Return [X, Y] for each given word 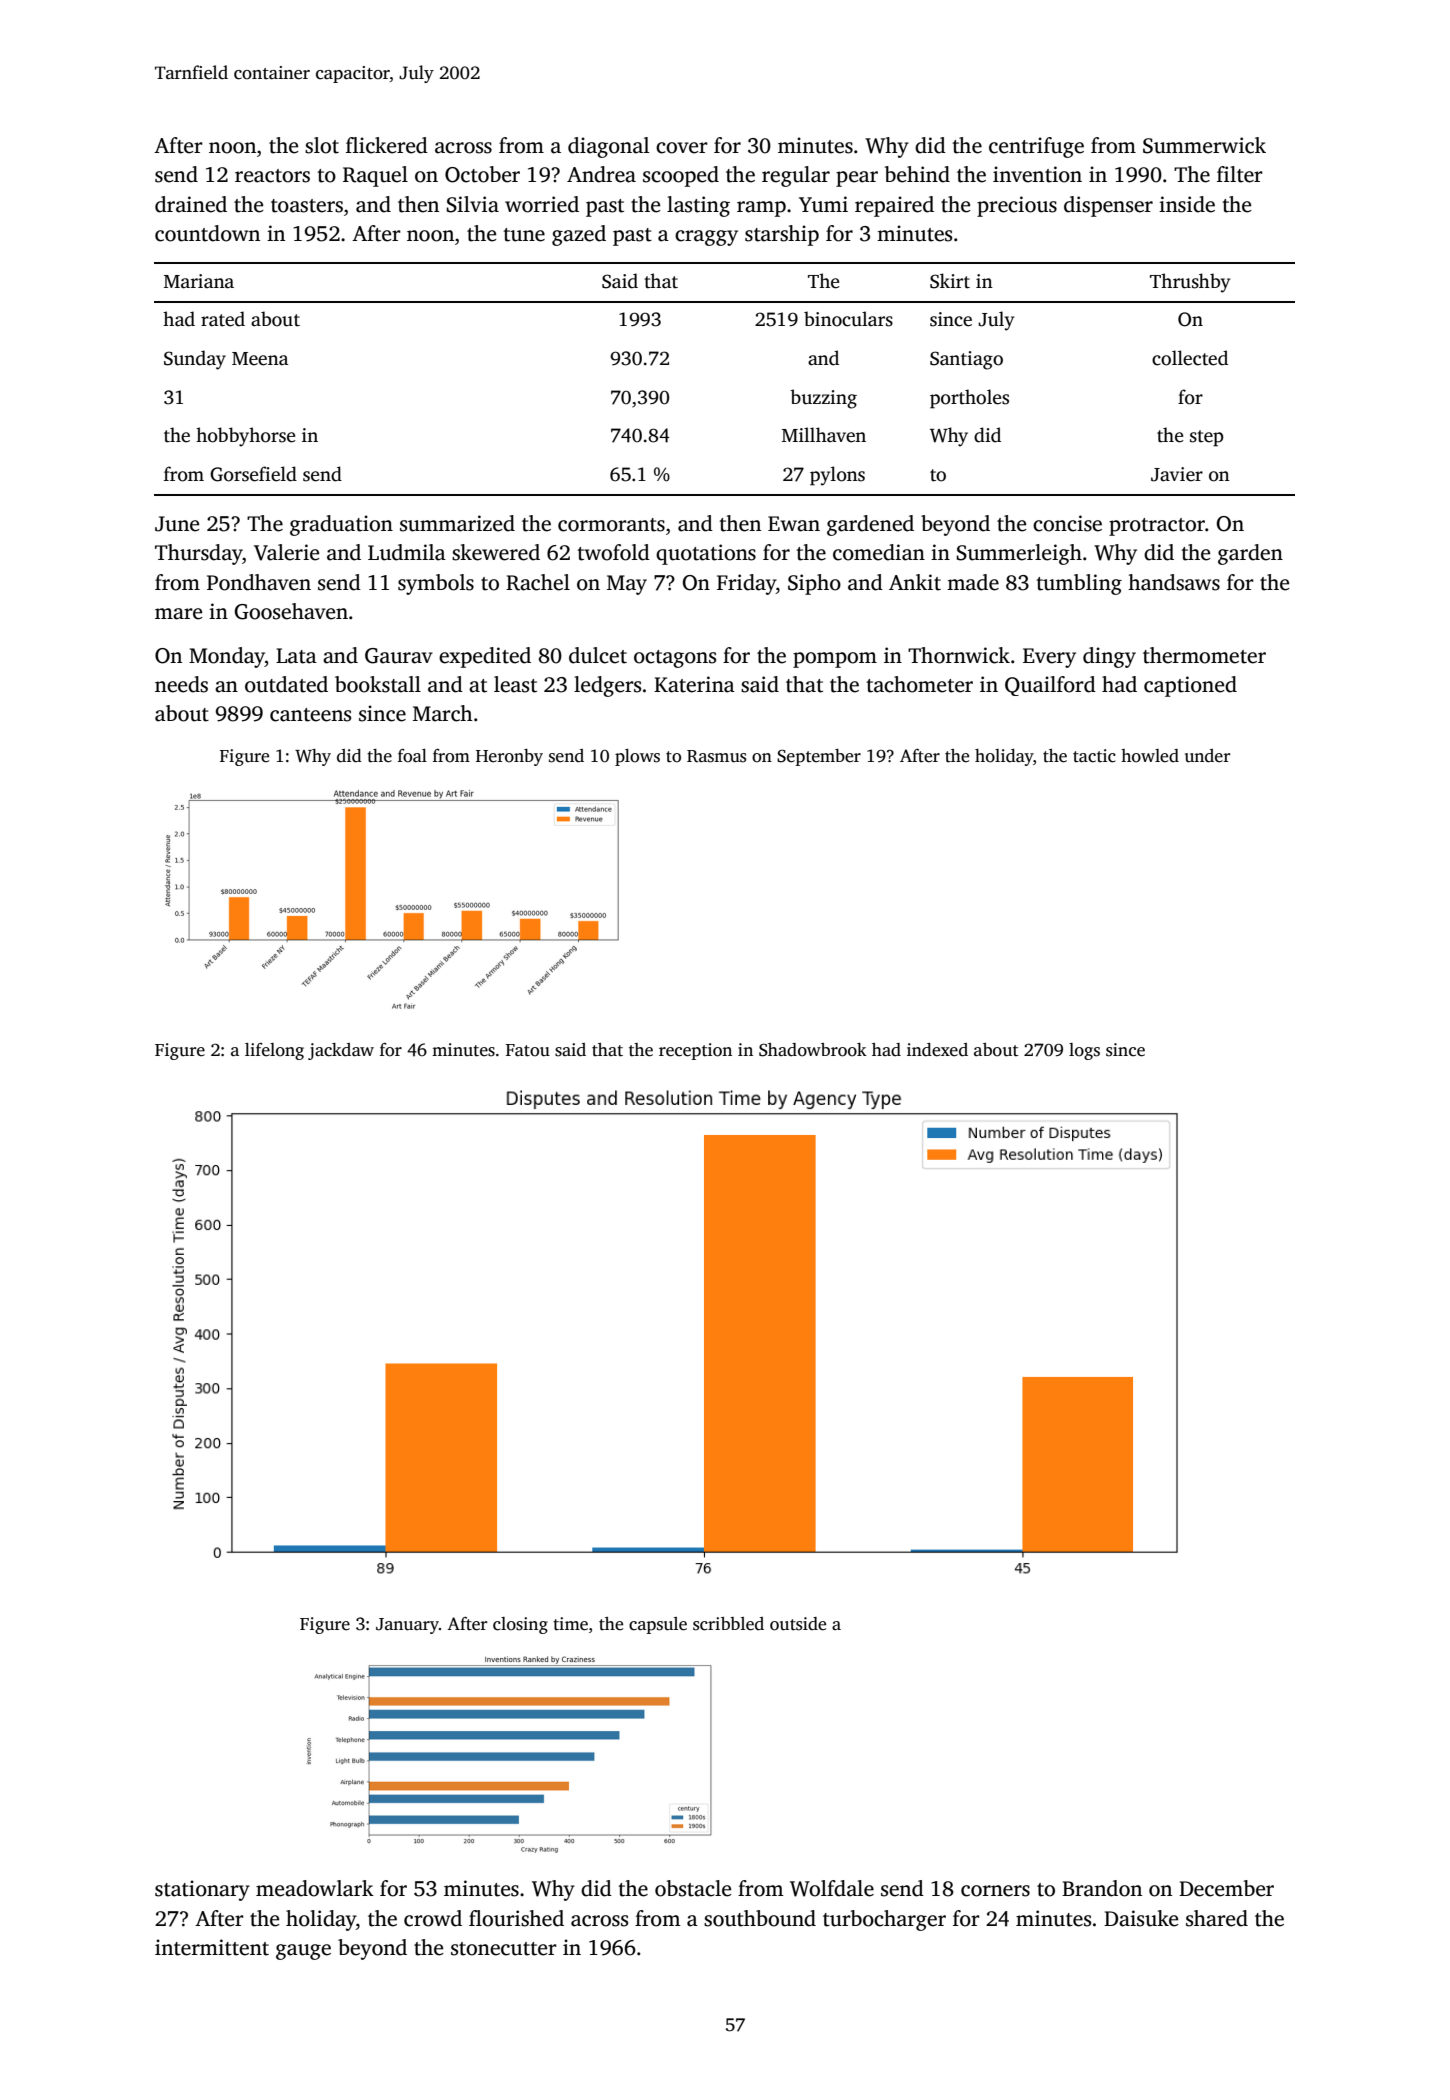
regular [796, 176]
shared [1217, 1918]
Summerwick [1204, 145]
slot [322, 145]
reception [695, 1051]
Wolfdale [832, 1888]
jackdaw [341, 1051]
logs [1084, 1051]
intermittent [212, 1947]
